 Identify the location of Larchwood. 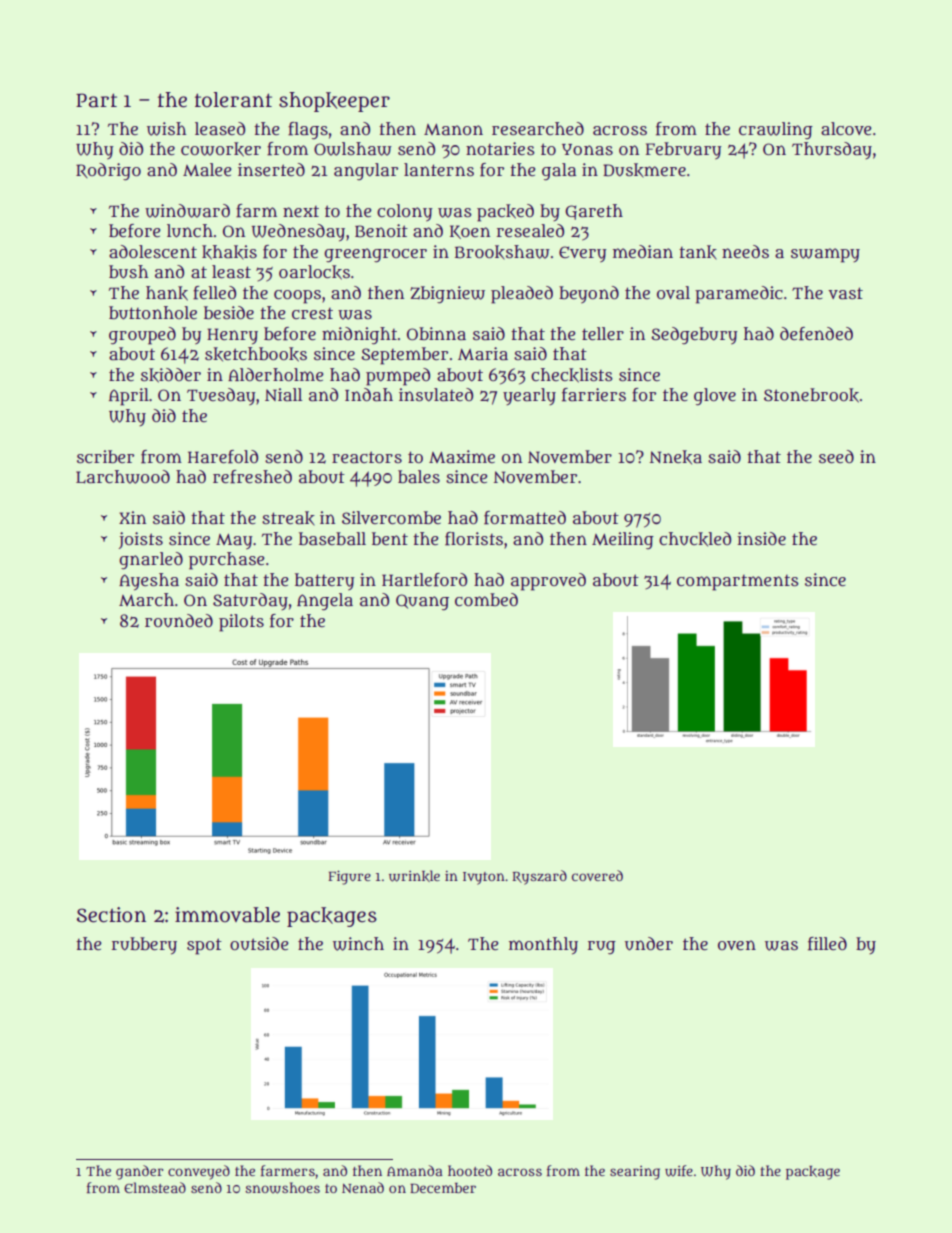
(123, 477).
